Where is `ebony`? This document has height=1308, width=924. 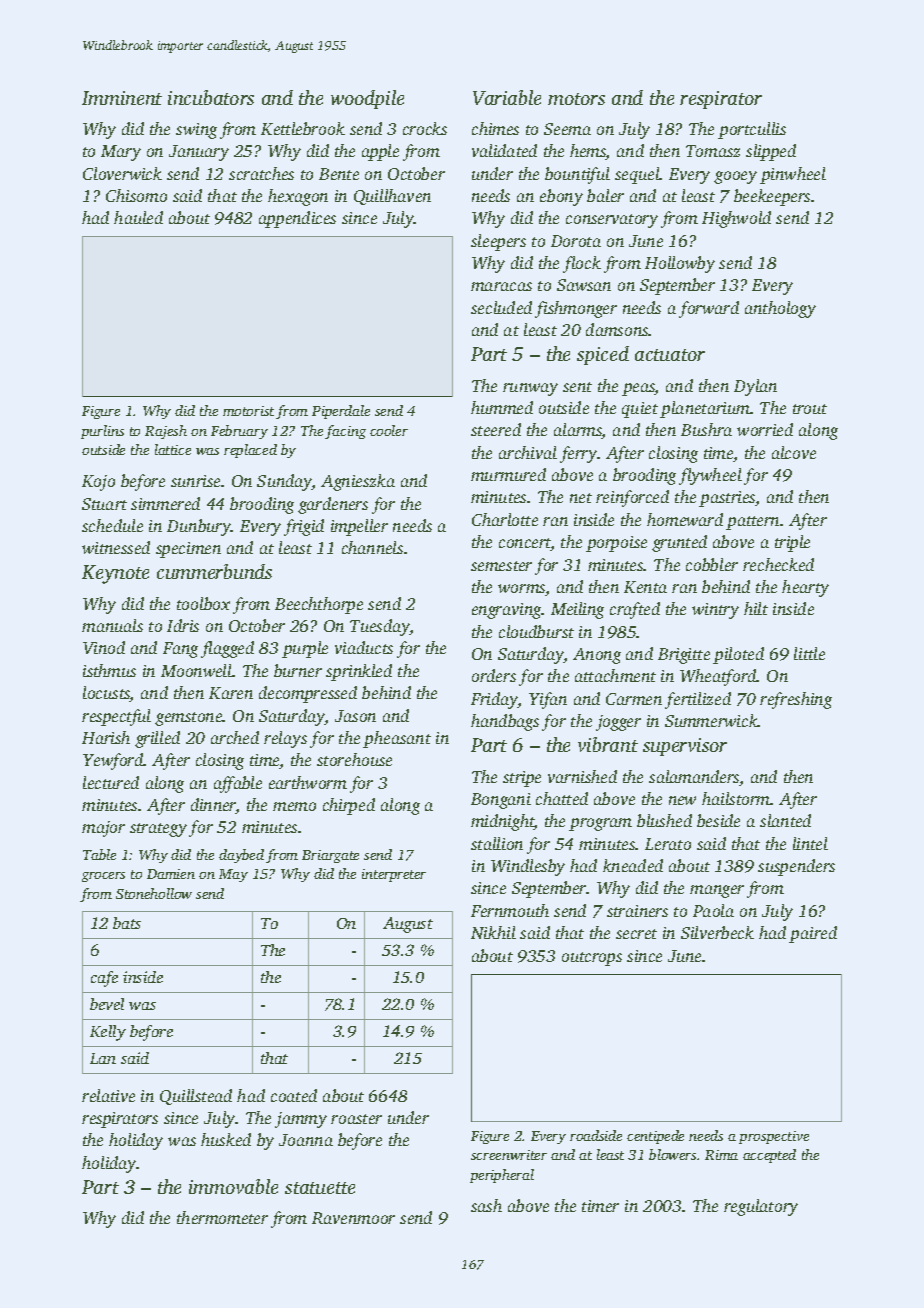 ebony is located at coordinates (561, 197).
